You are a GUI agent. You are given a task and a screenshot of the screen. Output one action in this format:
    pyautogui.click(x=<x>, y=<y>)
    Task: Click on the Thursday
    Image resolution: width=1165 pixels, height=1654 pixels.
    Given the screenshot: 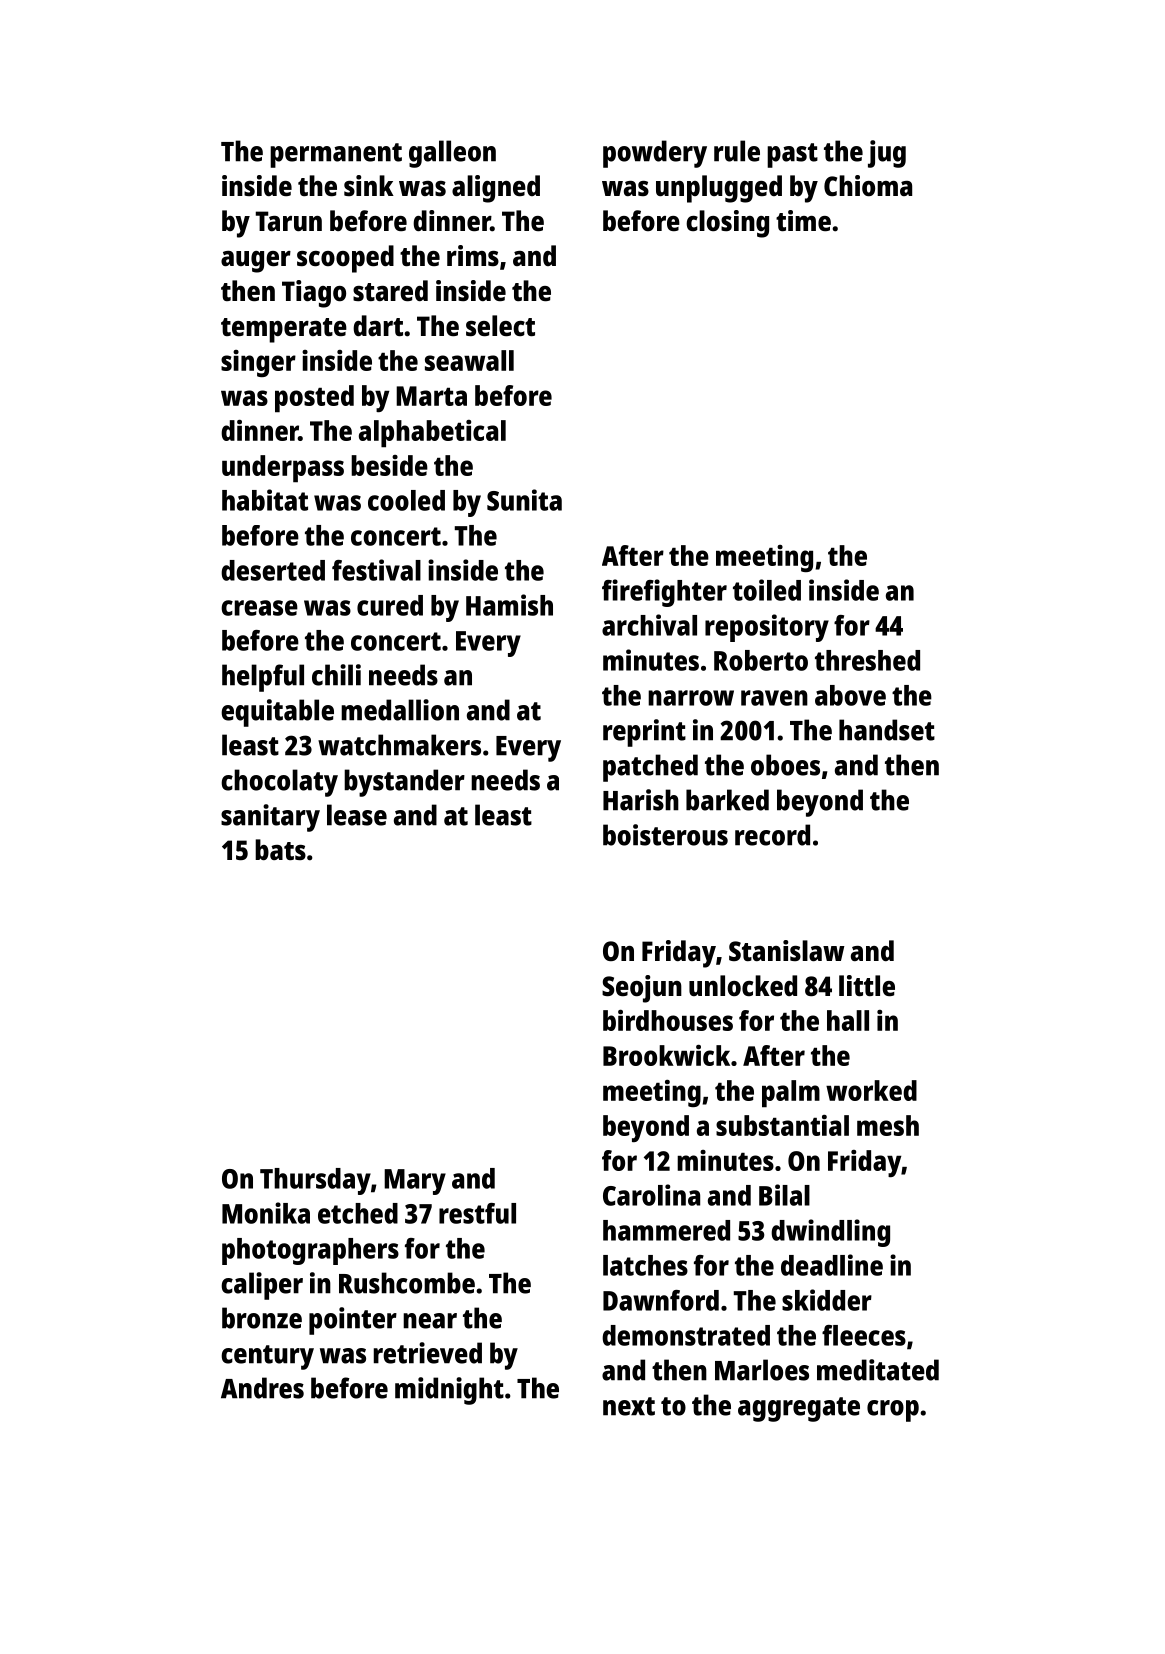 What is the action you would take?
    pyautogui.click(x=315, y=1181)
